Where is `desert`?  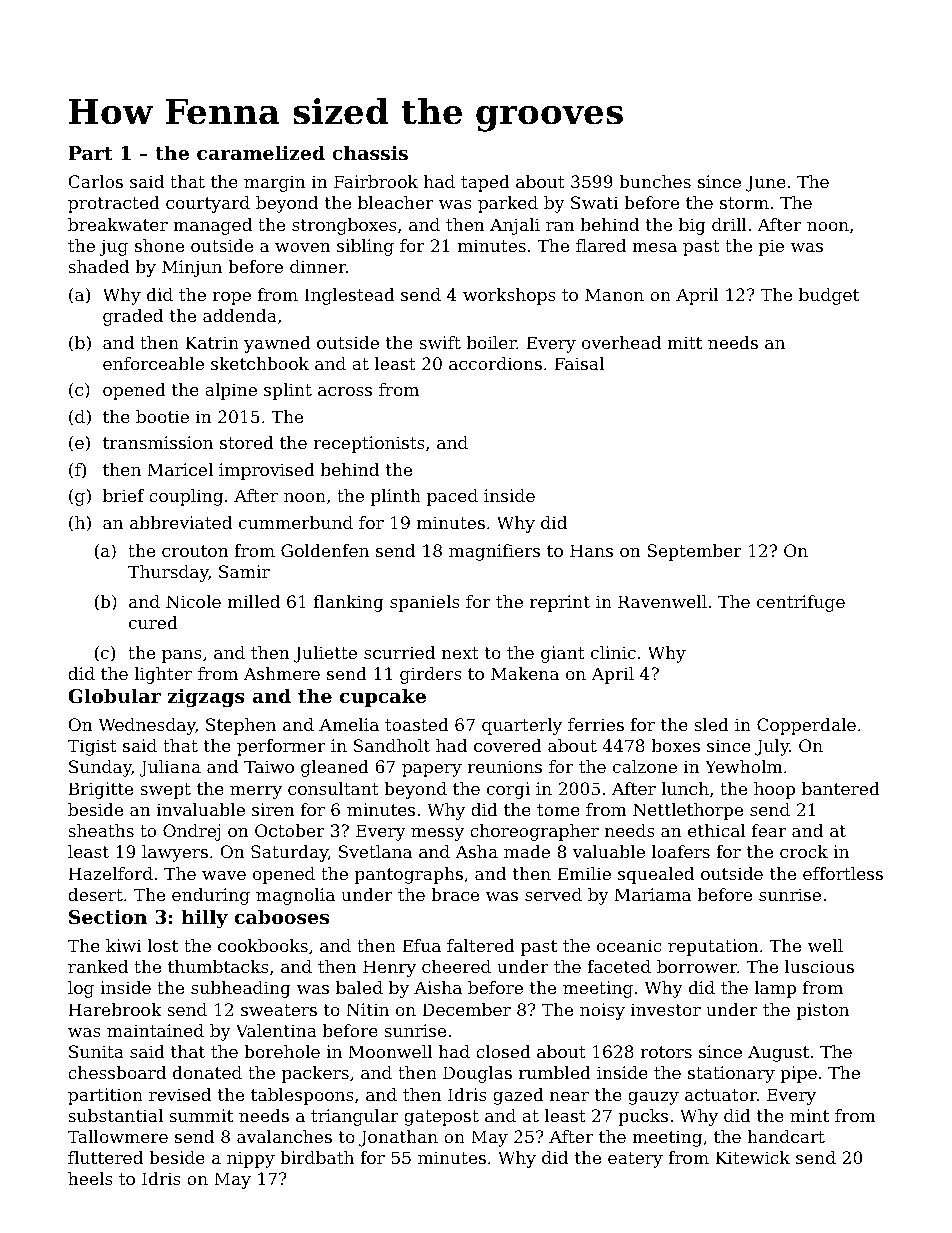
desert is located at coordinates (95, 894).
